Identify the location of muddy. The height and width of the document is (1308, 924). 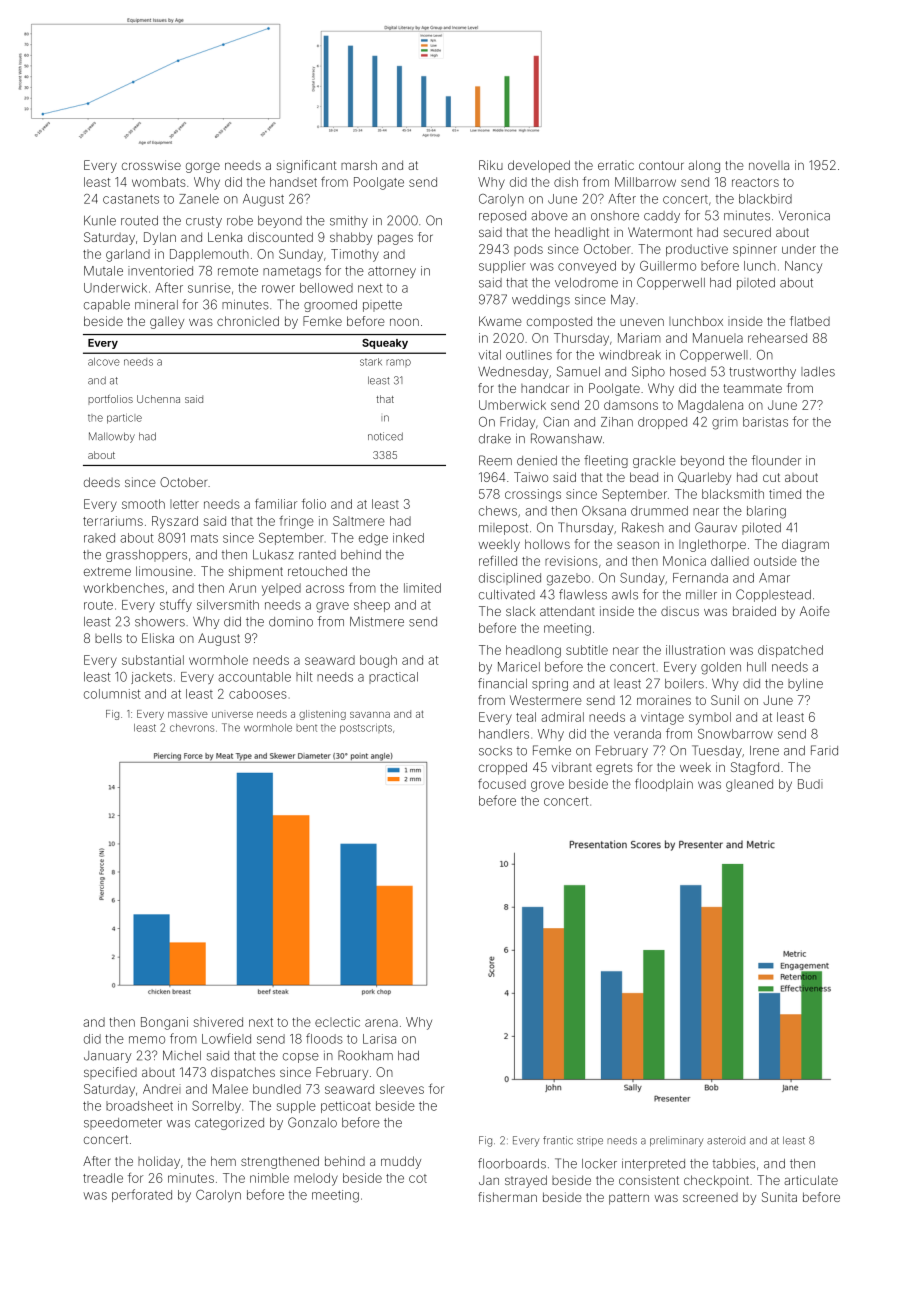
(401, 1162).
